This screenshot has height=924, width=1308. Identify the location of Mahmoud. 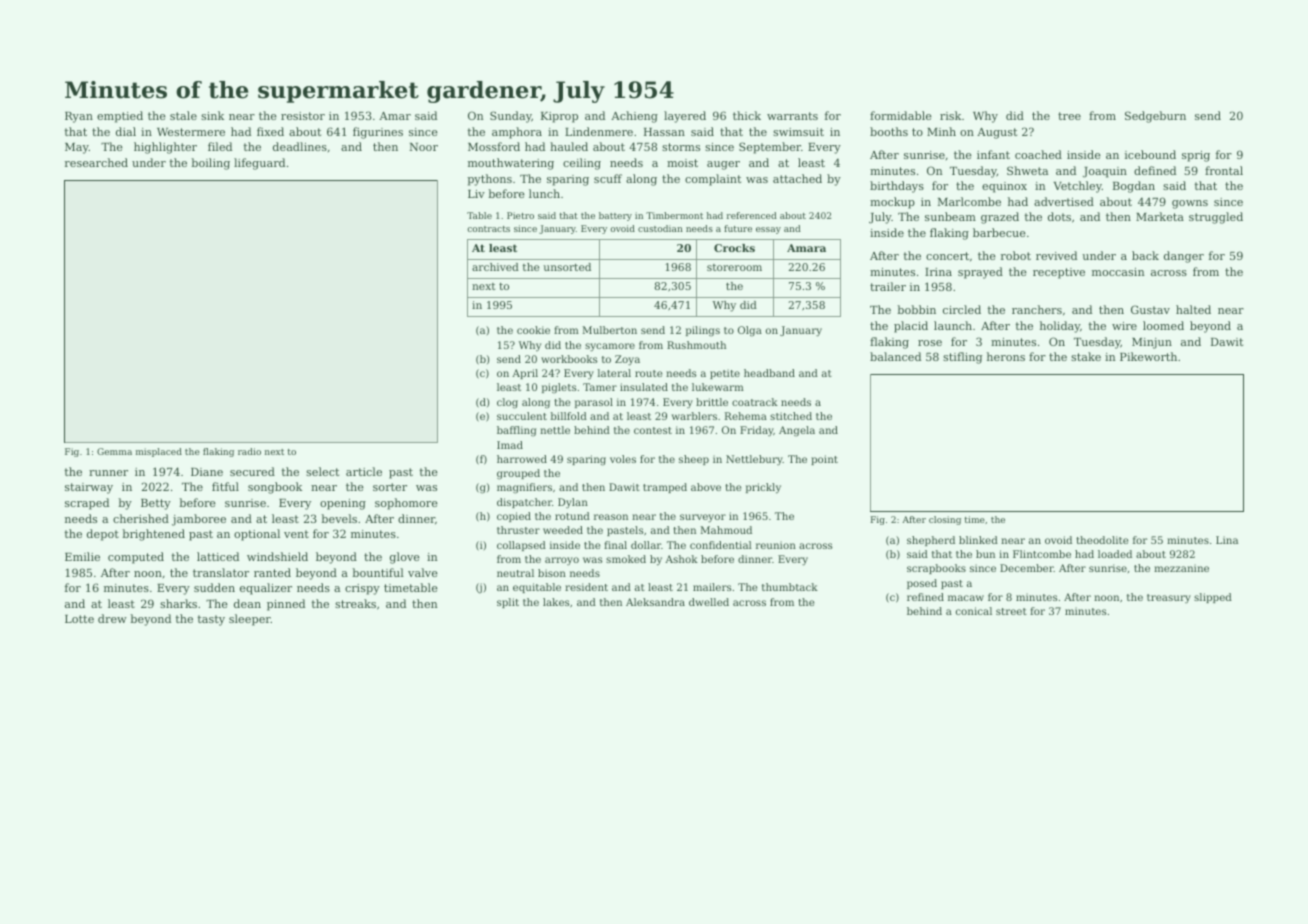
(726, 530).
